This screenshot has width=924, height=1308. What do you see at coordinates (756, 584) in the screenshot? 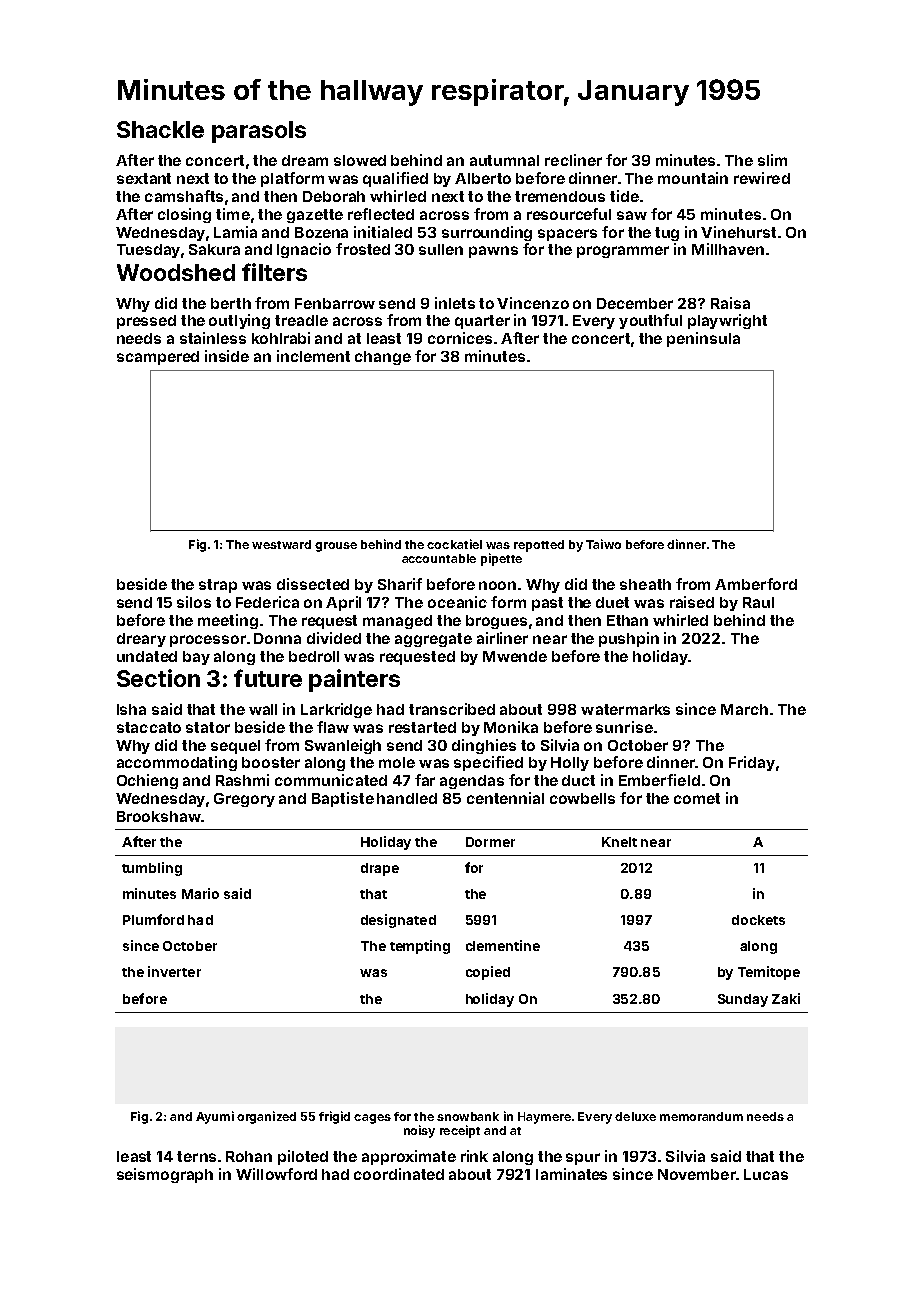
I see `Amberford` at bounding box center [756, 584].
